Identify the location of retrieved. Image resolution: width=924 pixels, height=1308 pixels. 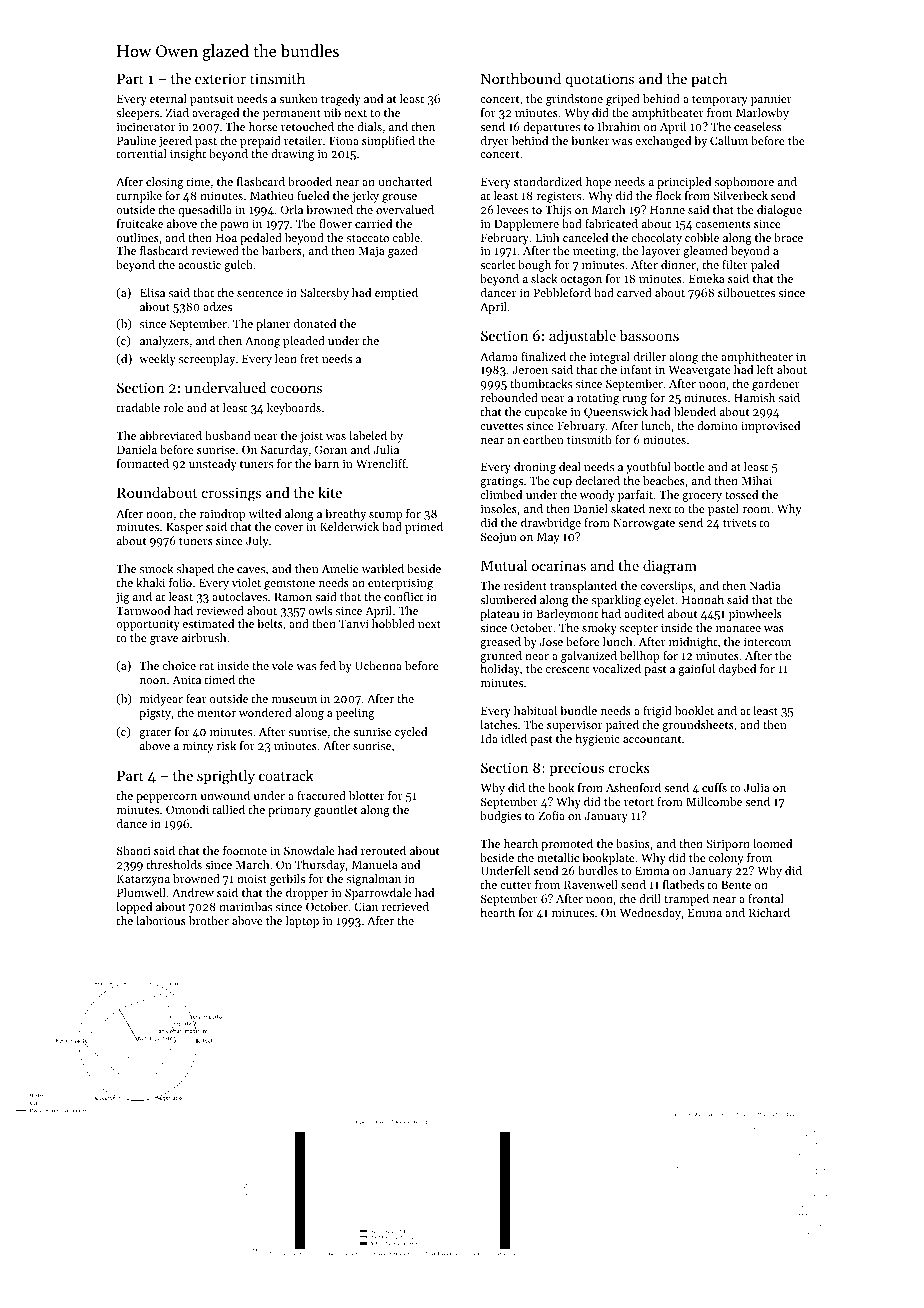
(405, 906).
